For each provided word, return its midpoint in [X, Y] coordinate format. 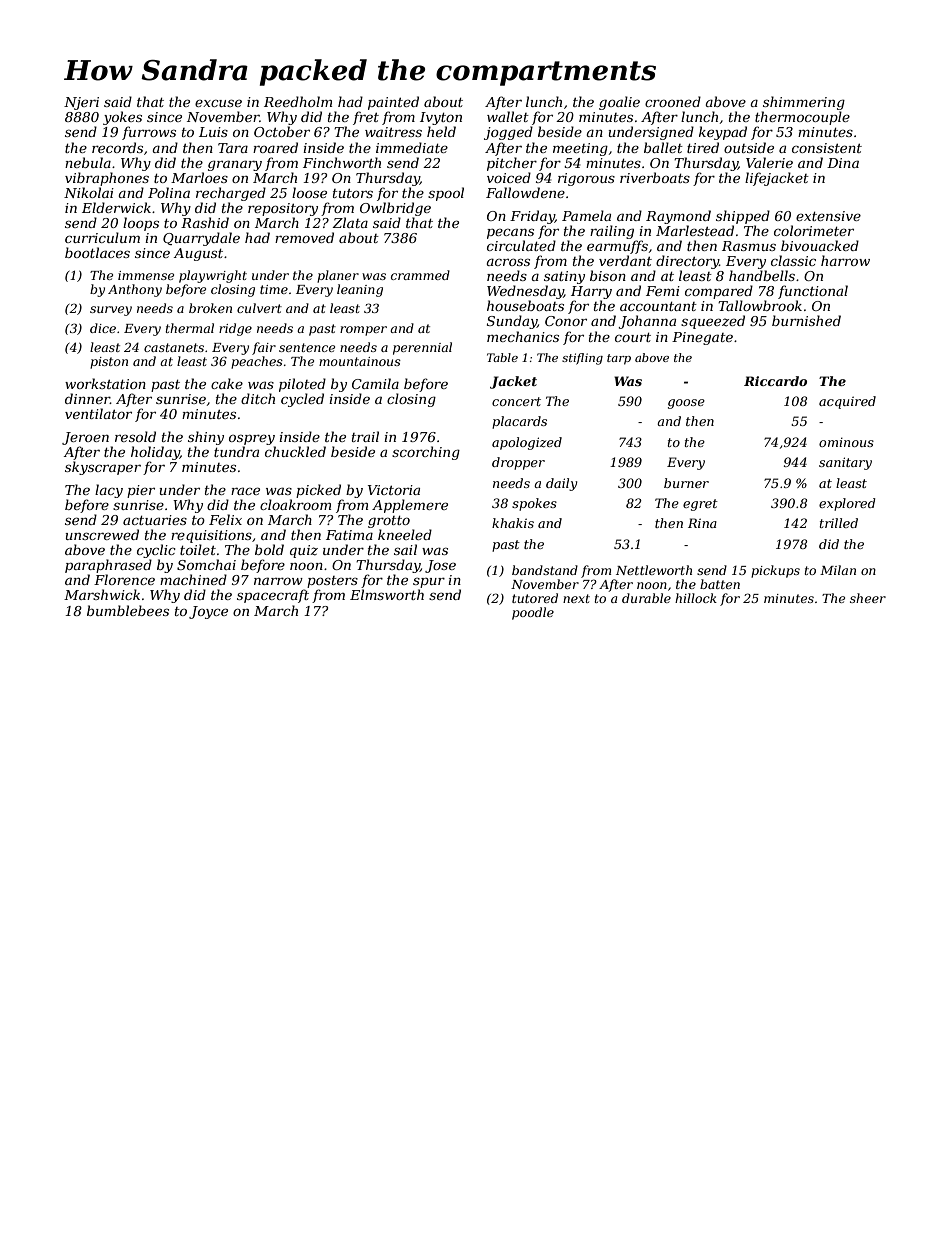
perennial [422, 348]
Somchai [206, 564]
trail [365, 436]
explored [847, 504]
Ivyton [441, 118]
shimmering [804, 103]
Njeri [81, 103]
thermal [190, 328]
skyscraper [103, 468]
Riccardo [775, 381]
